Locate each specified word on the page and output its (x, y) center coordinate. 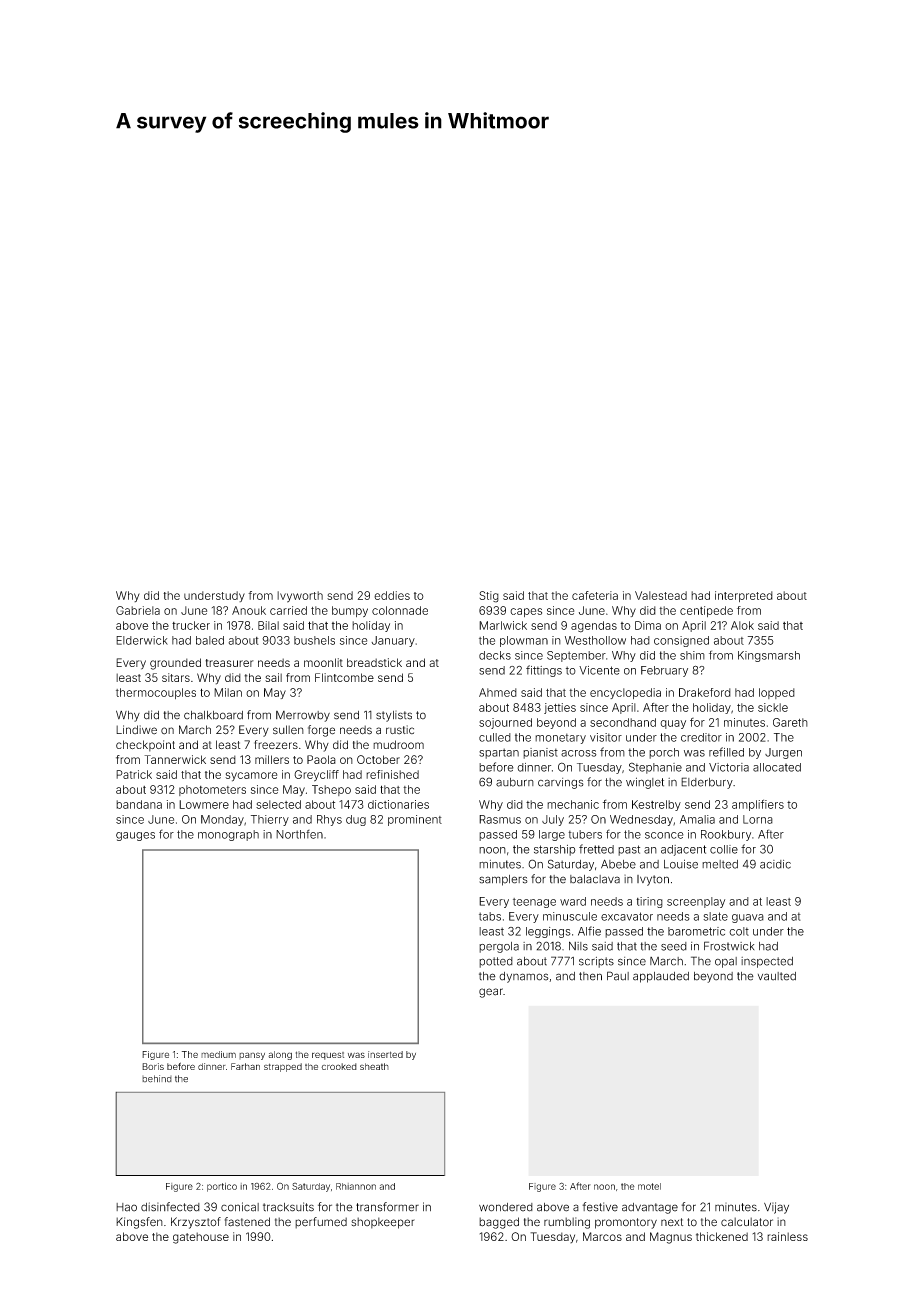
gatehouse (201, 1238)
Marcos (602, 1236)
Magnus (671, 1238)
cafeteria (595, 595)
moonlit (323, 662)
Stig (489, 597)
